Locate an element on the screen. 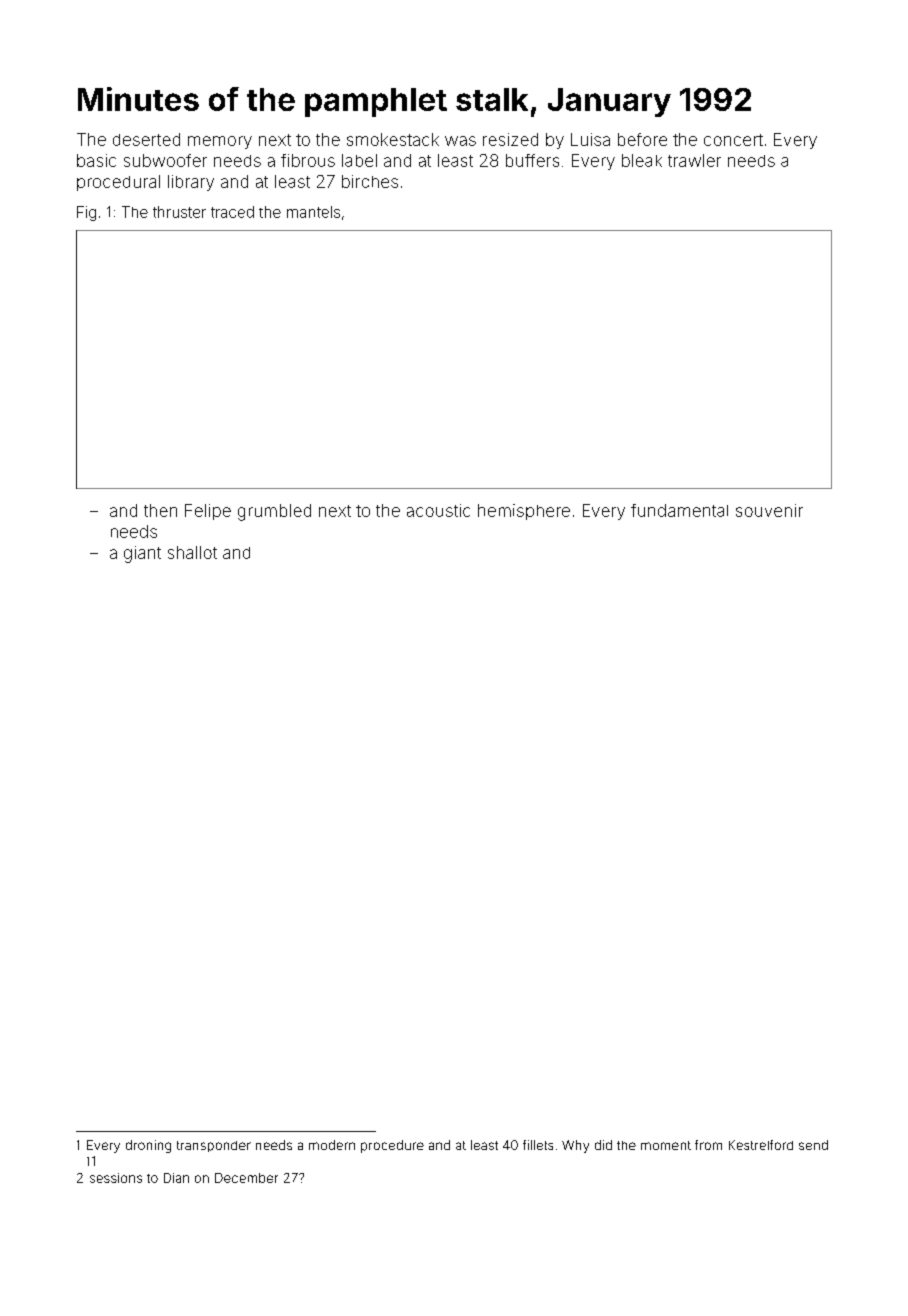 The image size is (908, 1316). buffers is located at coordinates (532, 160).
